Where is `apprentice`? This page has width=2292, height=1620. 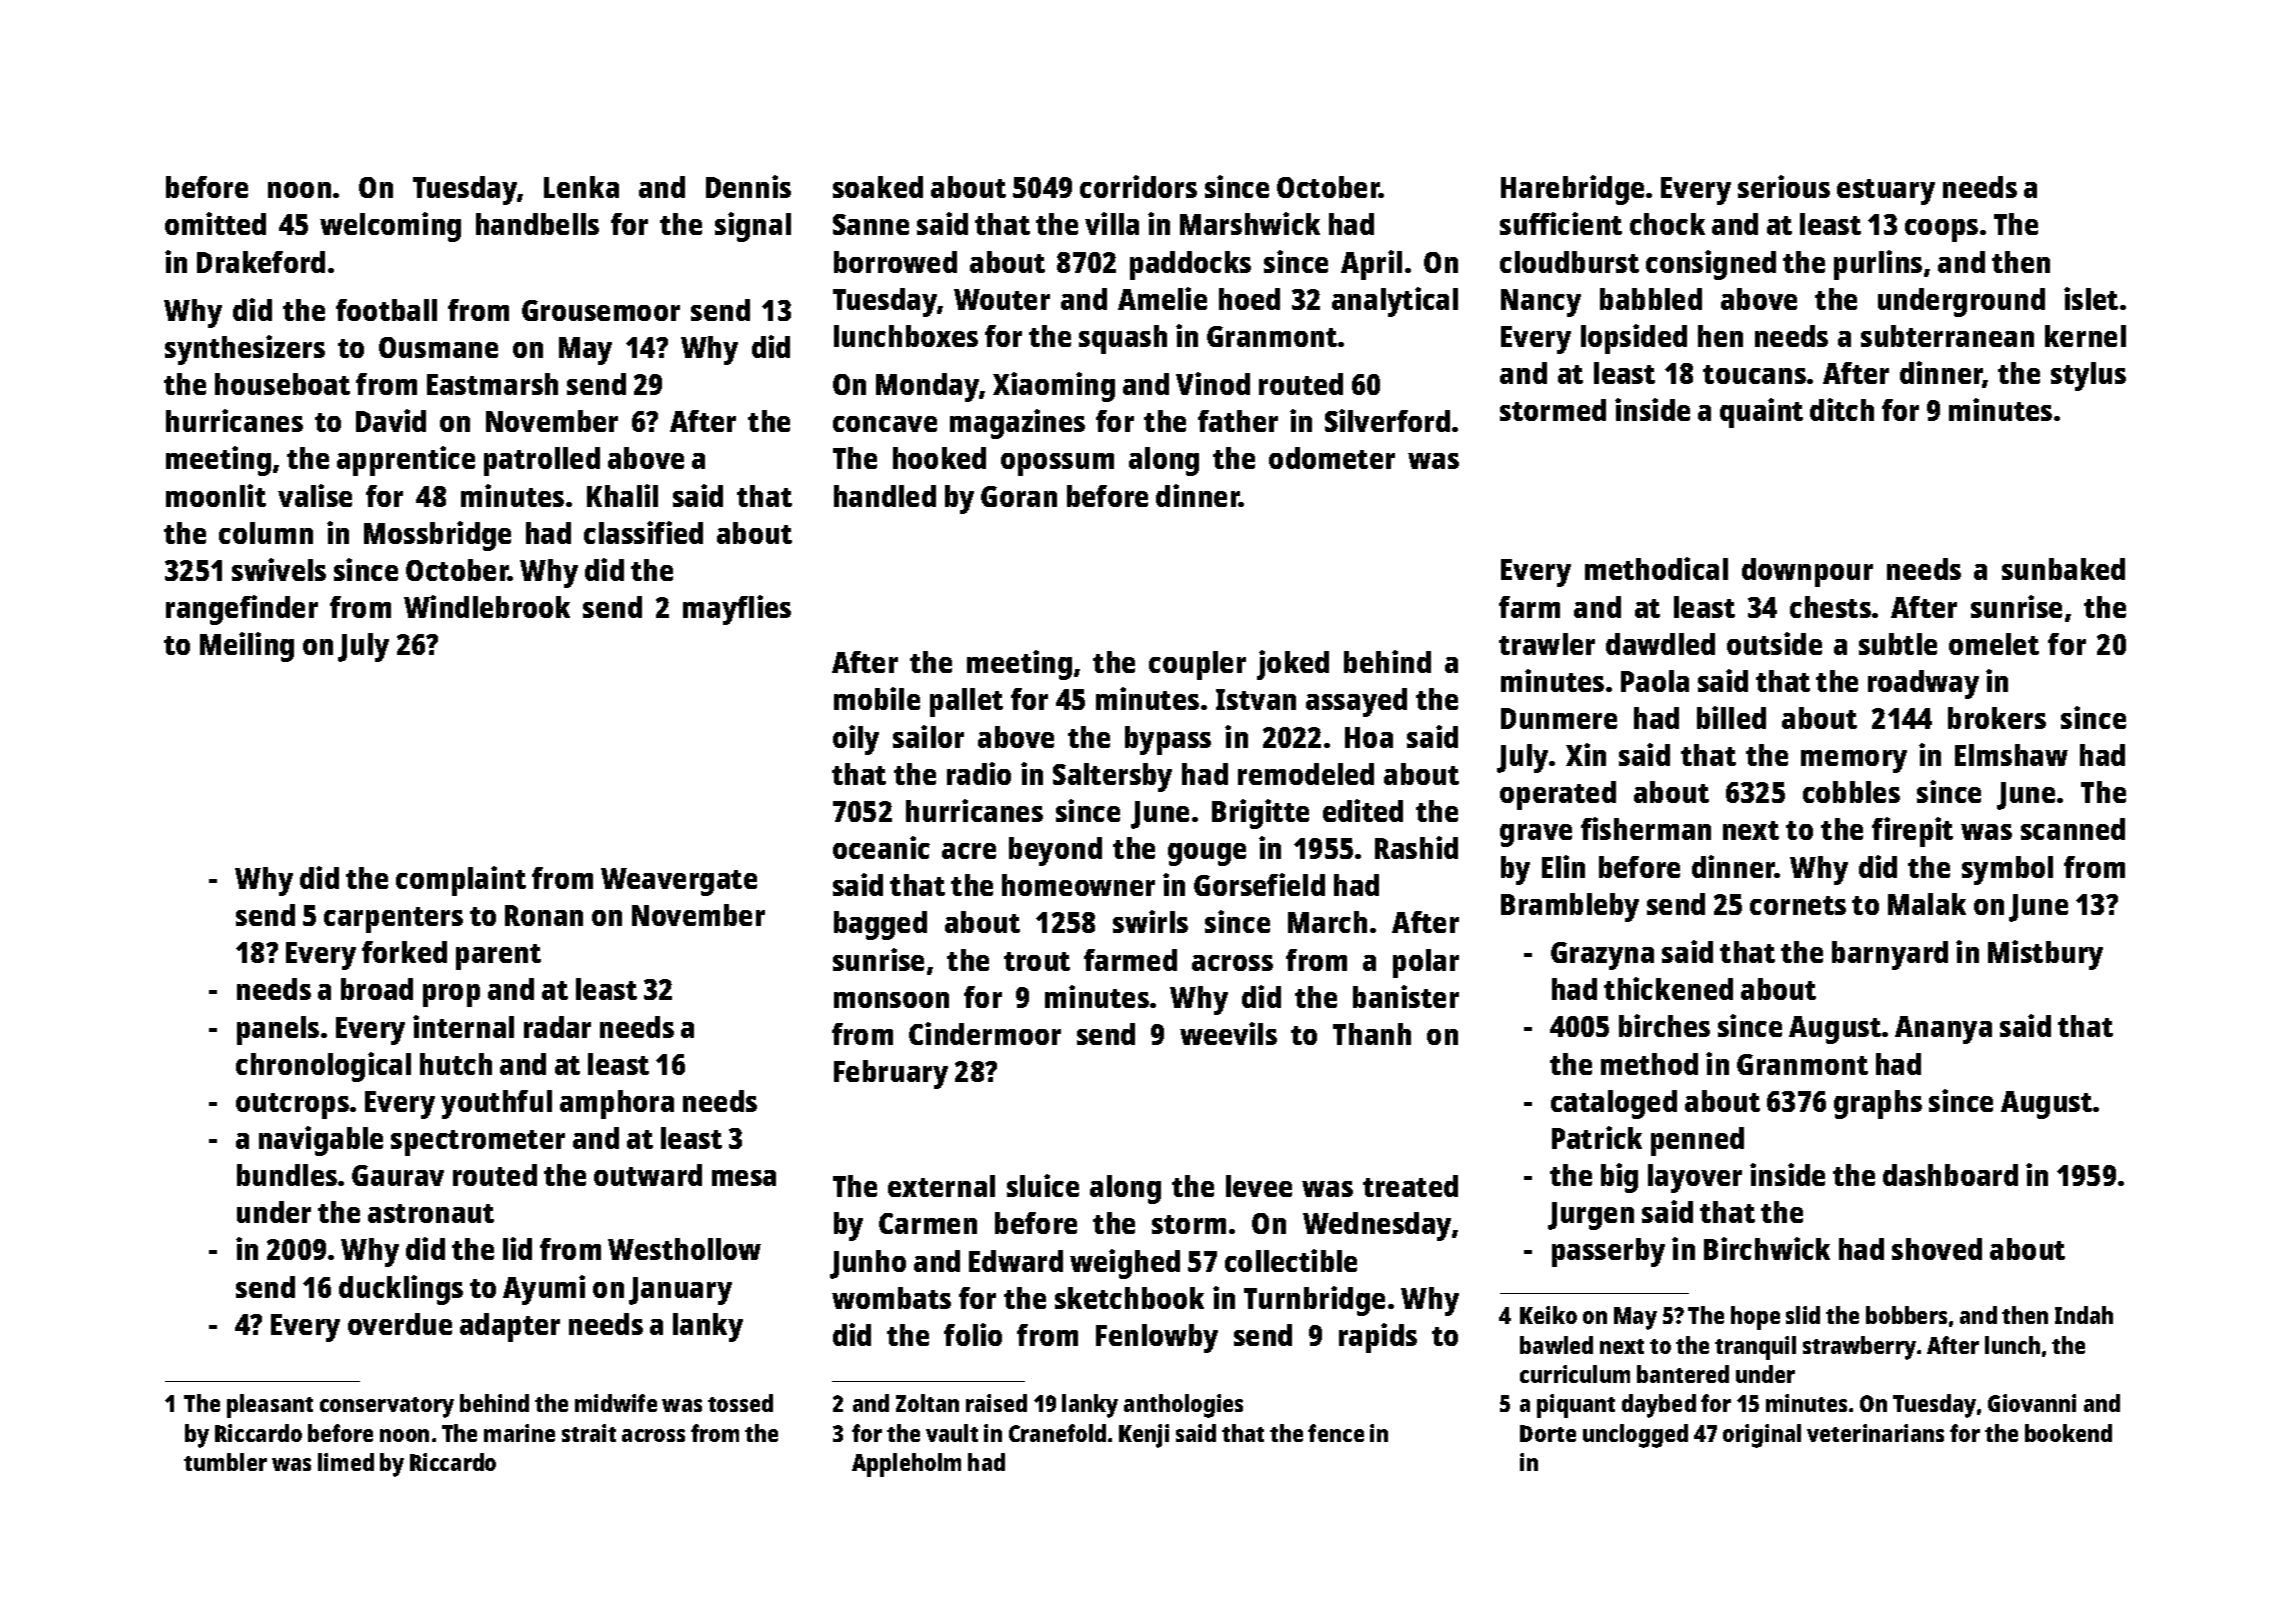 apprentice is located at coordinates (406, 461).
